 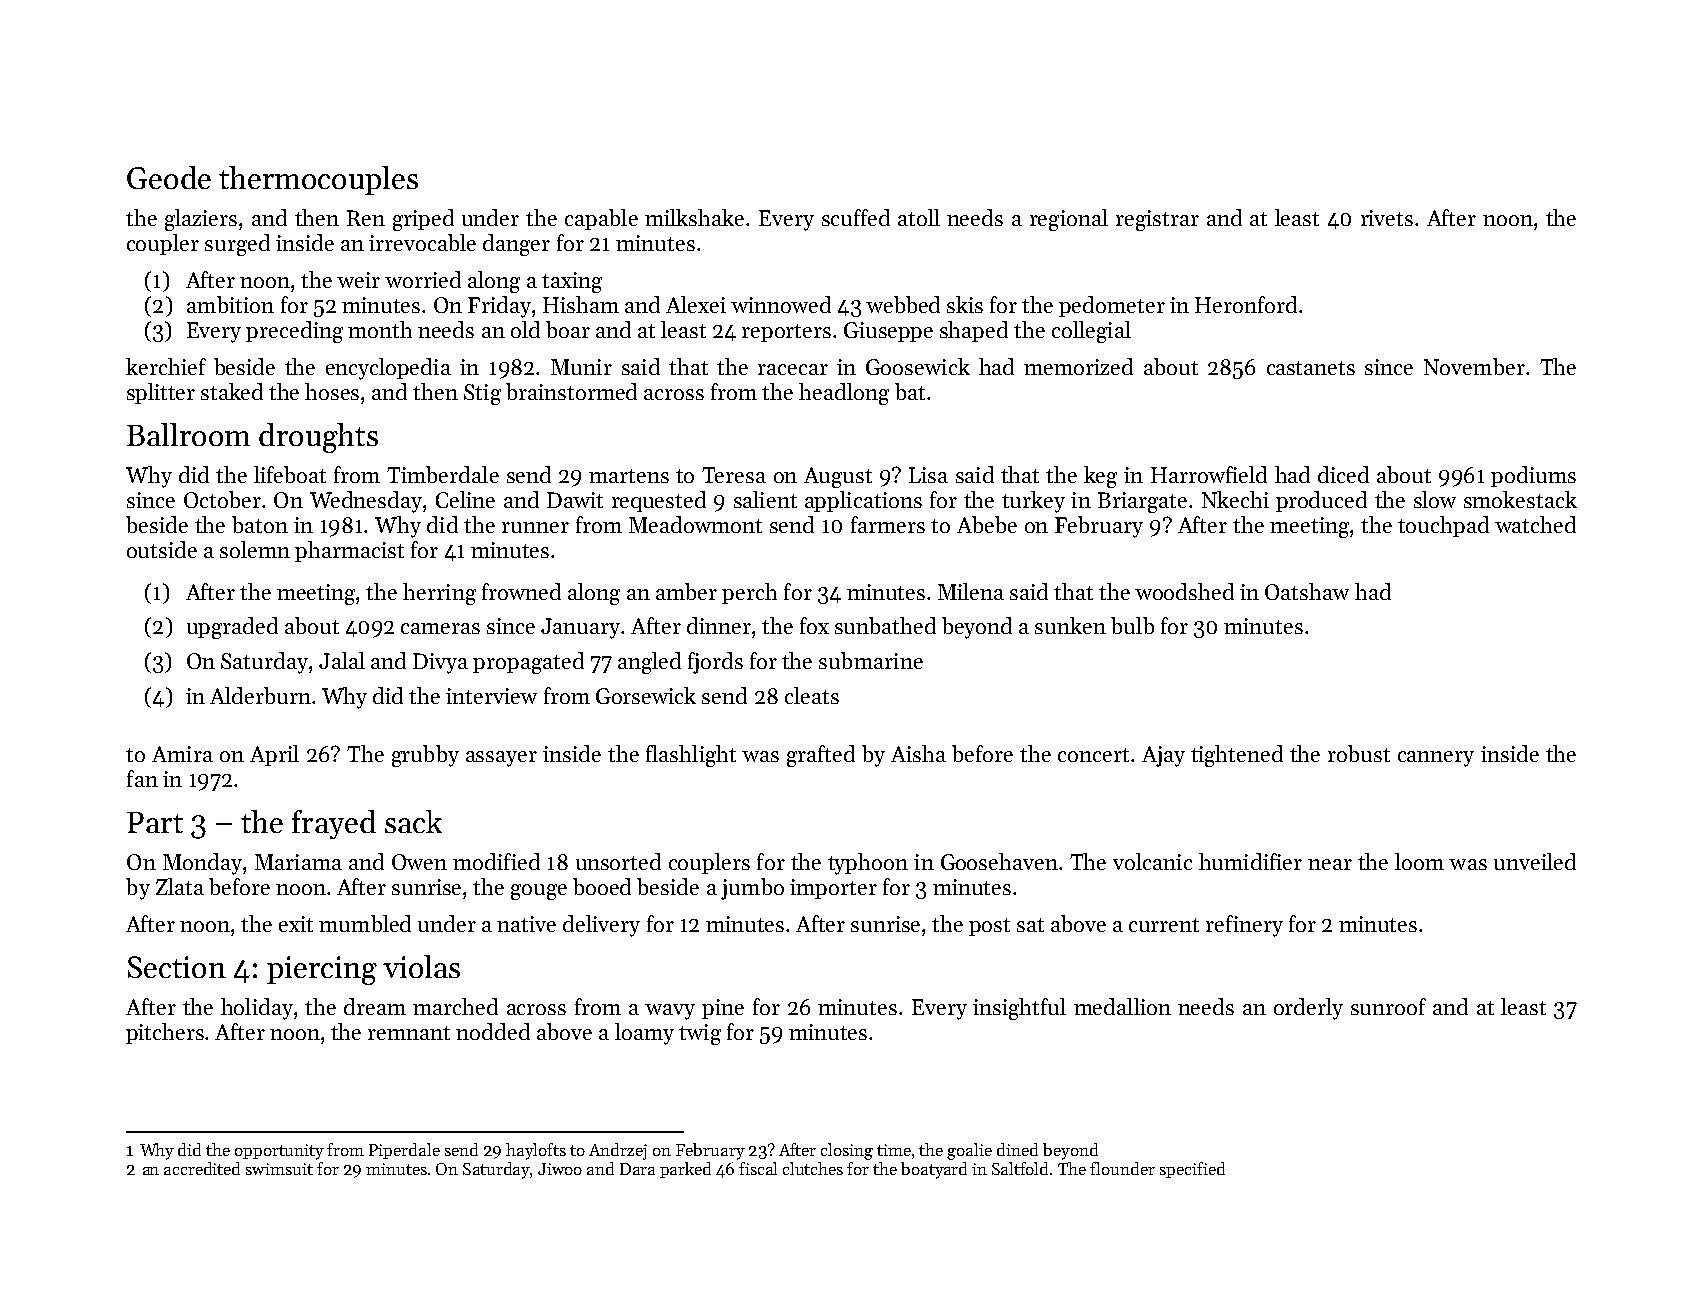 What do you see at coordinates (1535, 524) in the screenshot?
I see `watched` at bounding box center [1535, 524].
